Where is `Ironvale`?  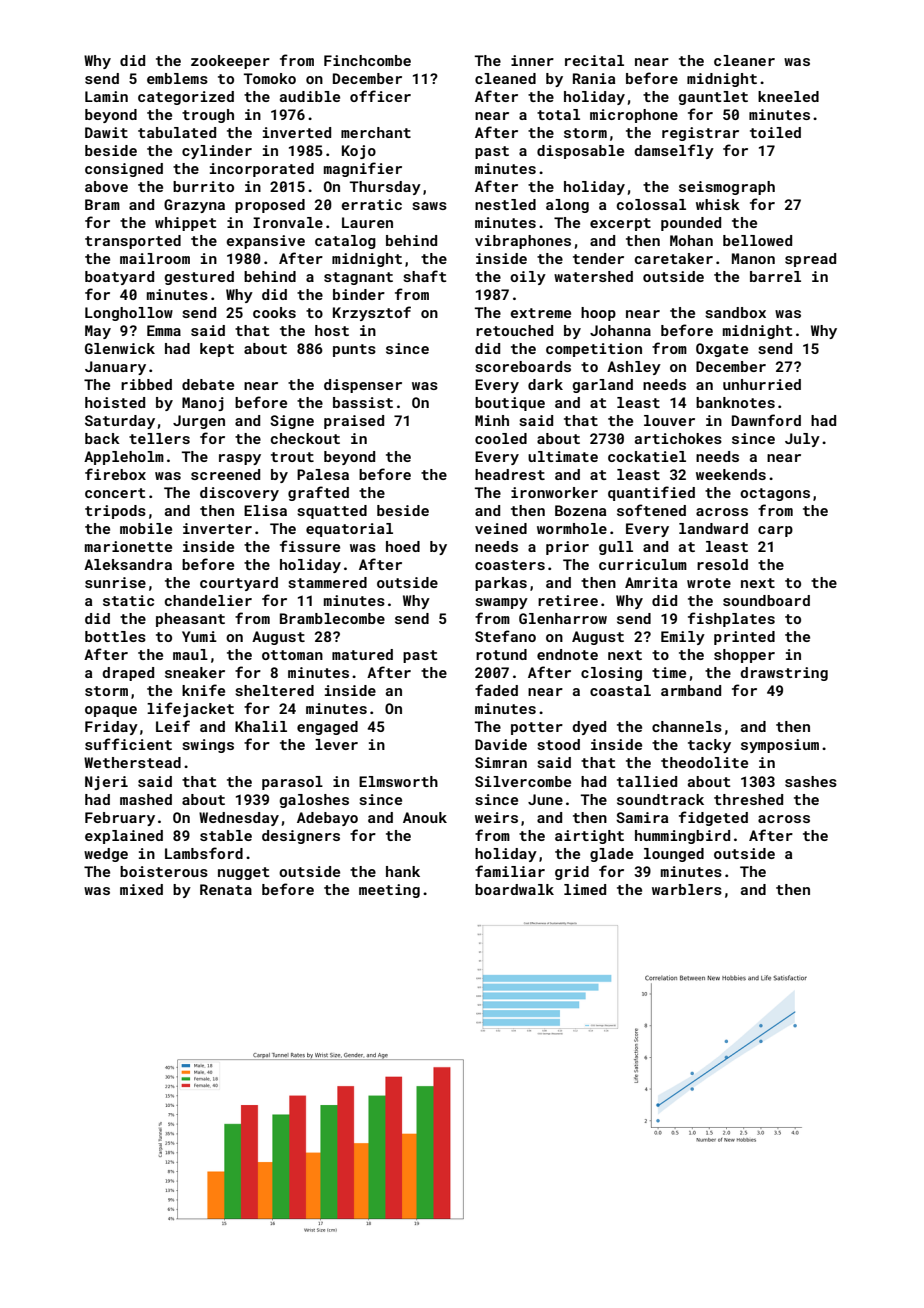
Ironvale is located at coordinates (288, 222).
